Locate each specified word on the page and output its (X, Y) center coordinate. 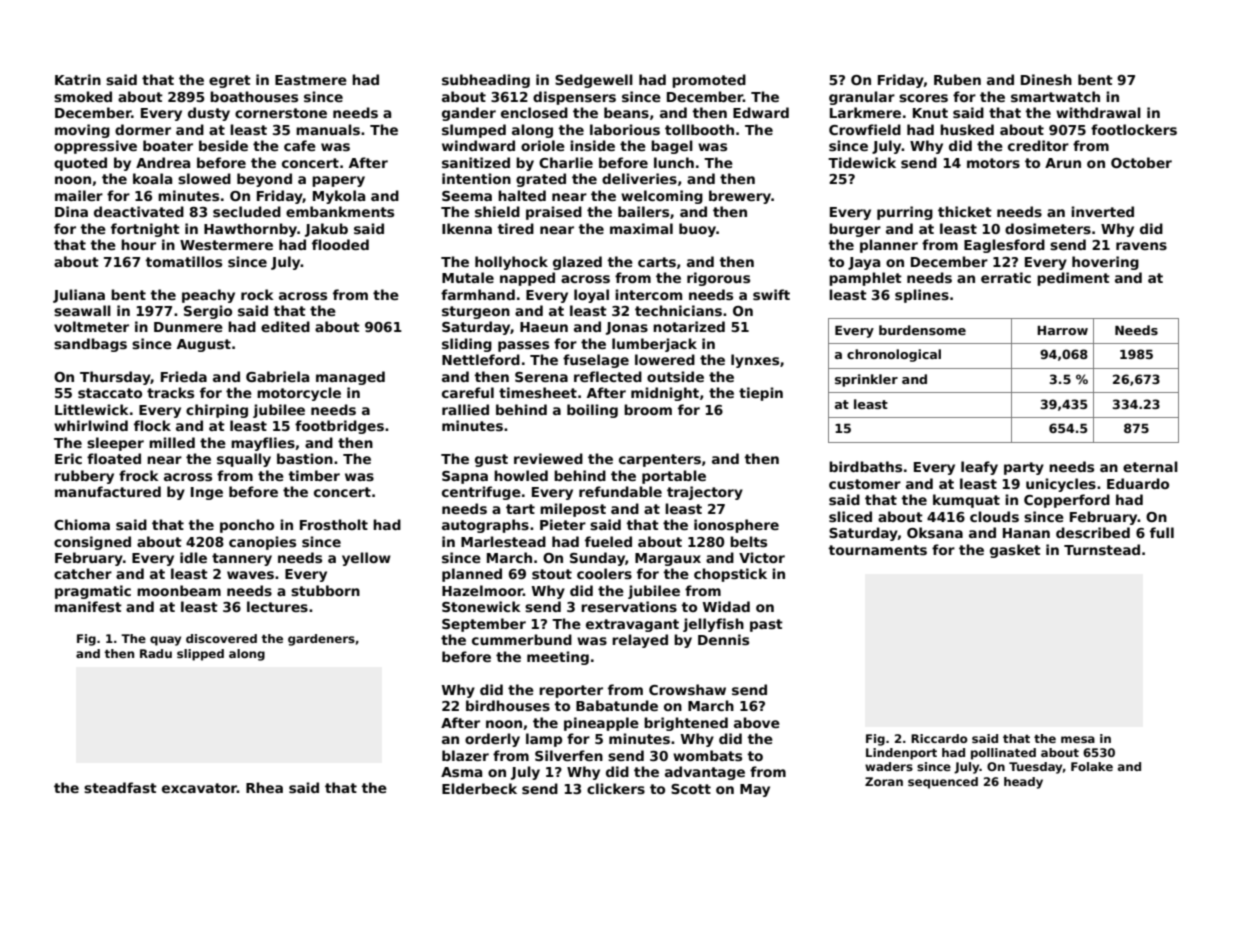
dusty (209, 114)
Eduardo (1138, 483)
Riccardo (939, 738)
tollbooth (699, 129)
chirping (217, 411)
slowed (204, 178)
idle (193, 557)
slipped (200, 655)
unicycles (1061, 485)
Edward (761, 112)
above (757, 722)
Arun (1063, 163)
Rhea (264, 787)
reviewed (548, 458)
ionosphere (736, 526)
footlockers (1134, 129)
